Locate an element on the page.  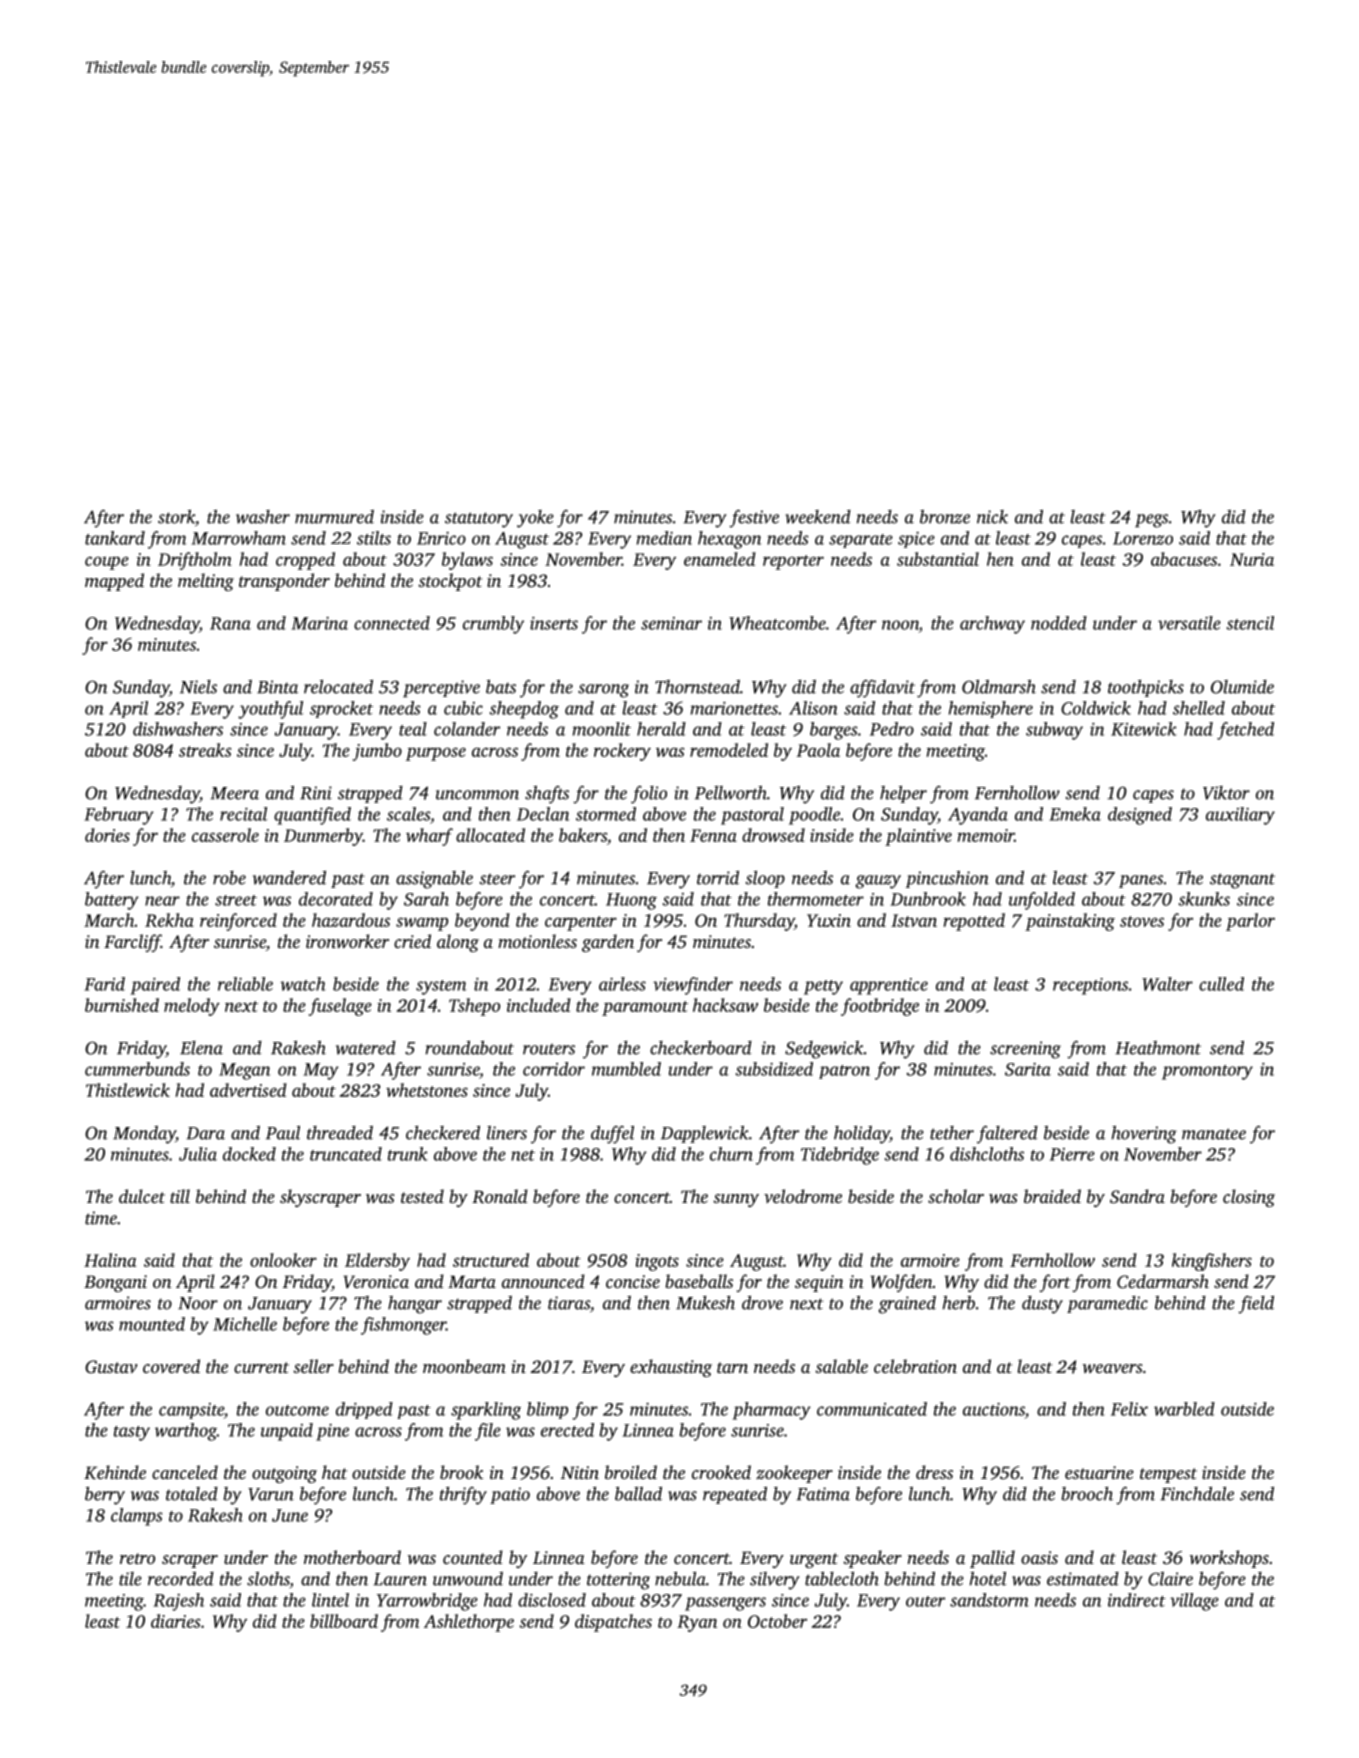
corridor is located at coordinates (554, 1069).
